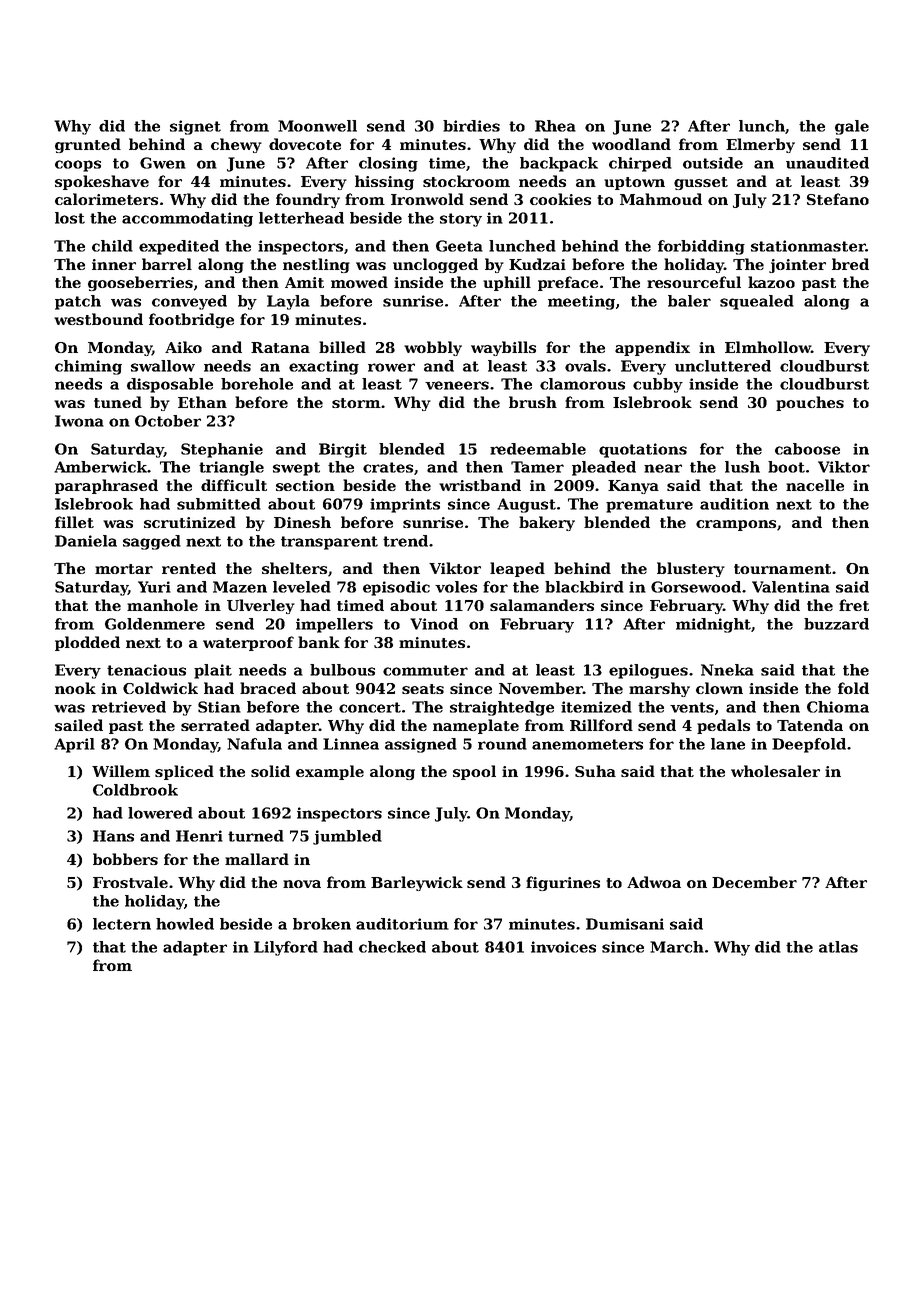  Describe the element at coordinates (852, 127) in the screenshot. I see `gale` at that location.
